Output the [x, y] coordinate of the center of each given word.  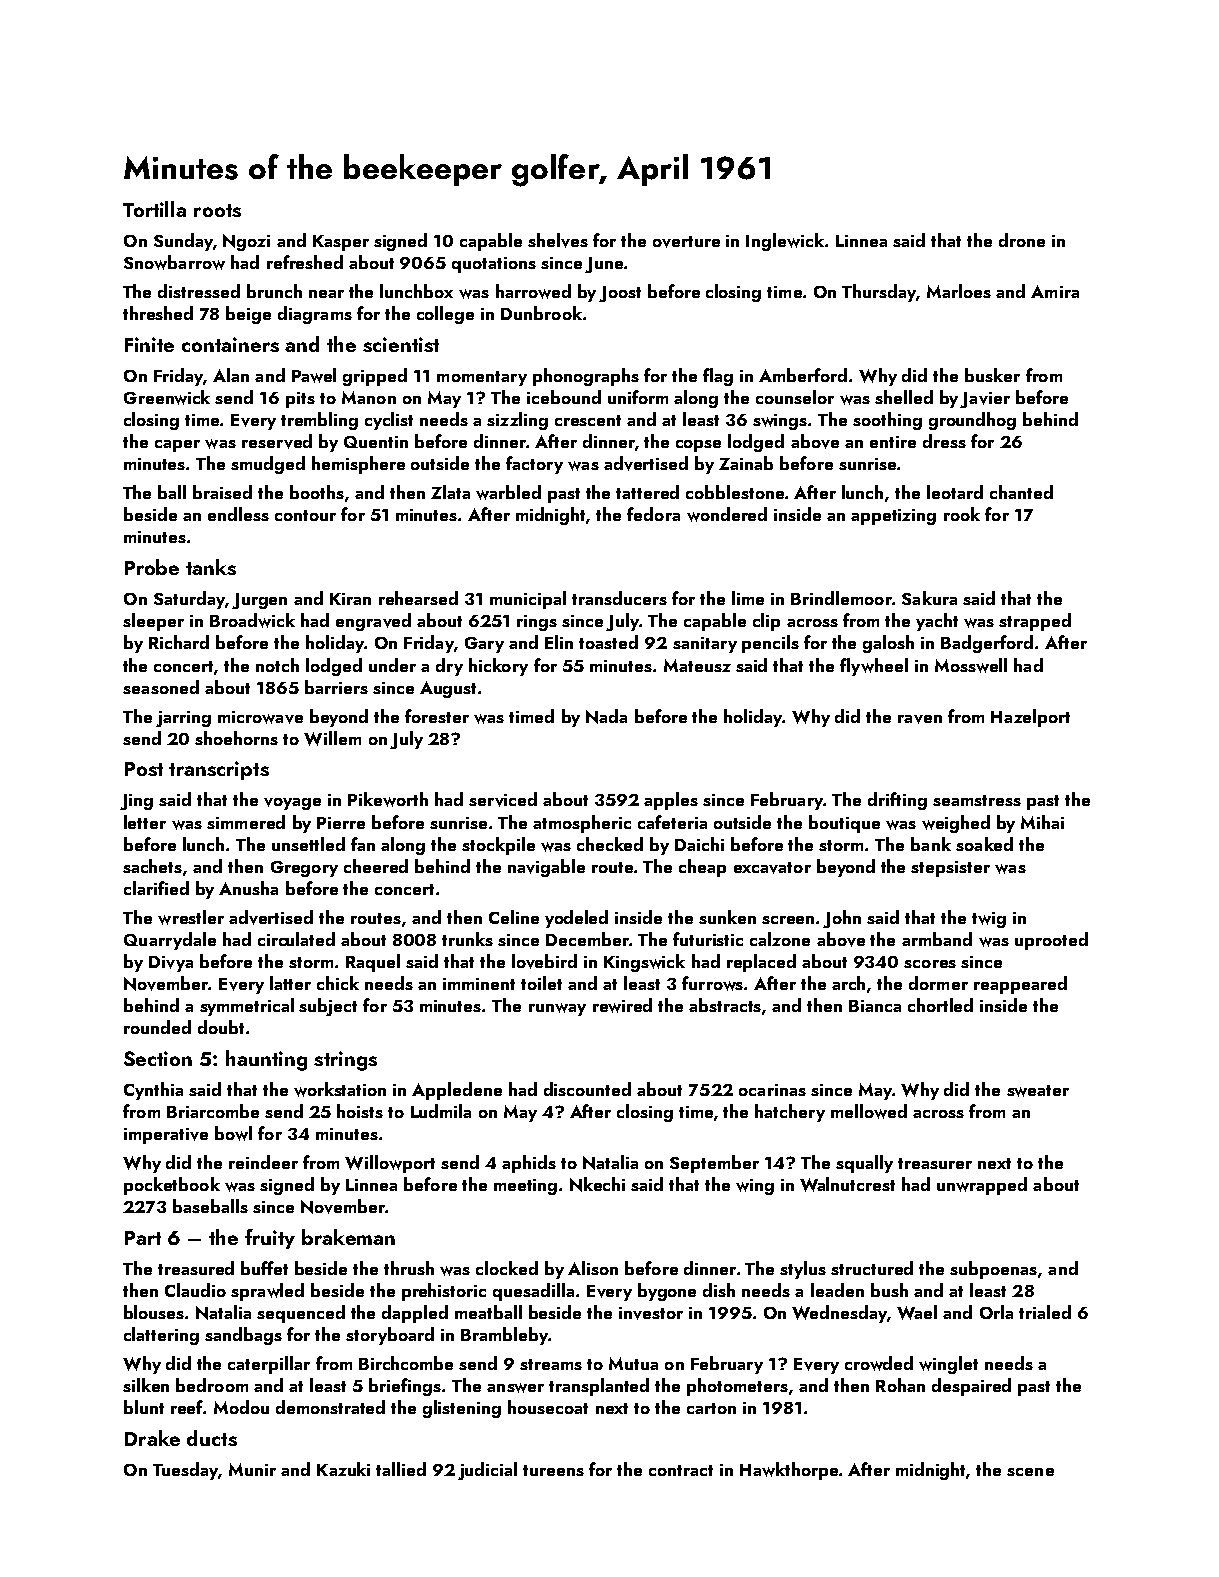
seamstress [977, 800]
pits [300, 400]
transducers [619, 598]
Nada [606, 716]
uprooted [1051, 941]
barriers [336, 687]
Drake [152, 1438]
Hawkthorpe [789, 1471]
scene [1030, 1472]
